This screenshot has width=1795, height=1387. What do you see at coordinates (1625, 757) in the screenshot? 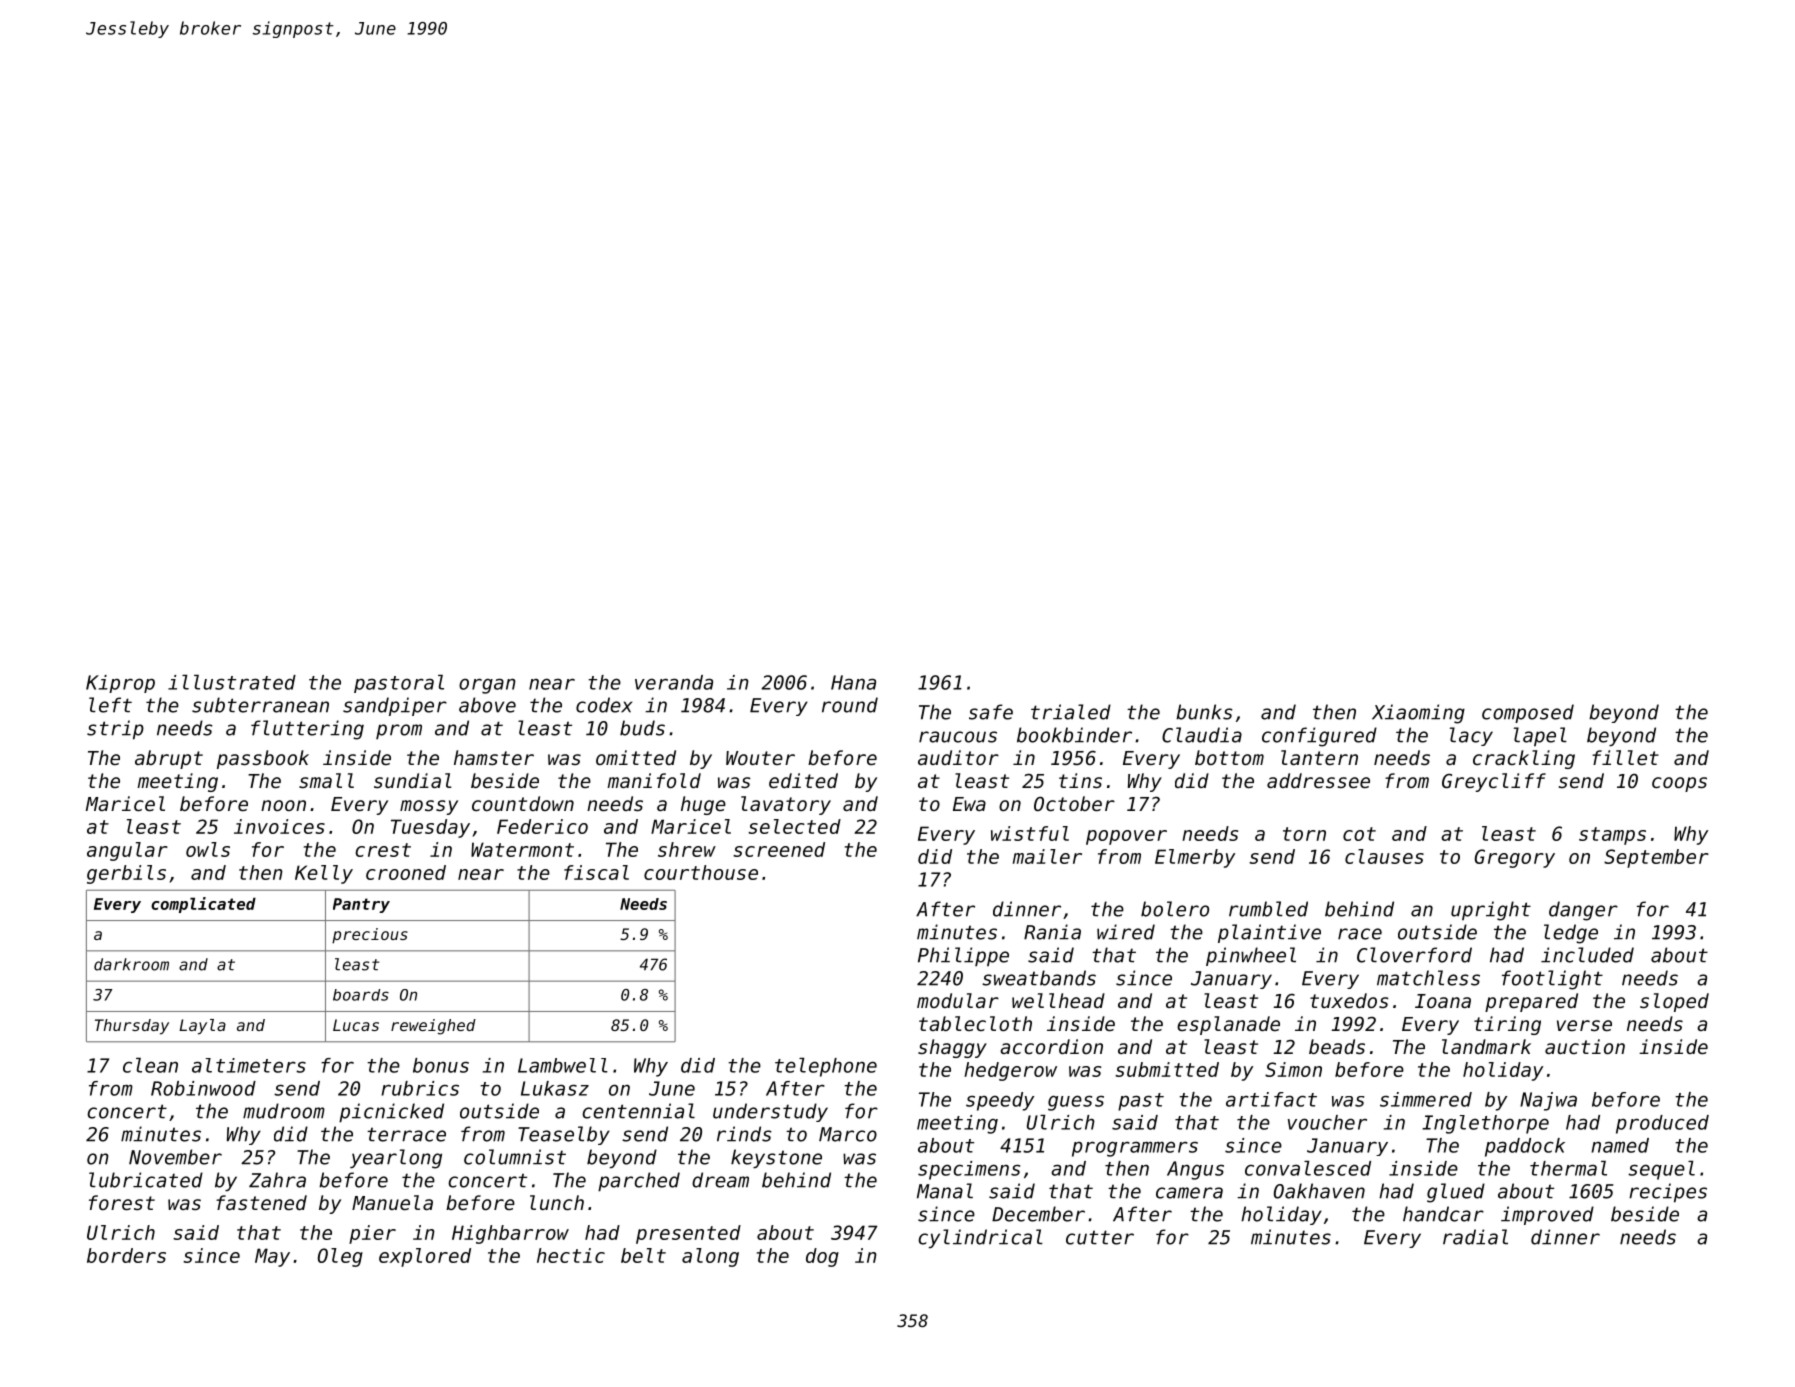
I see `fillet` at bounding box center [1625, 757].
